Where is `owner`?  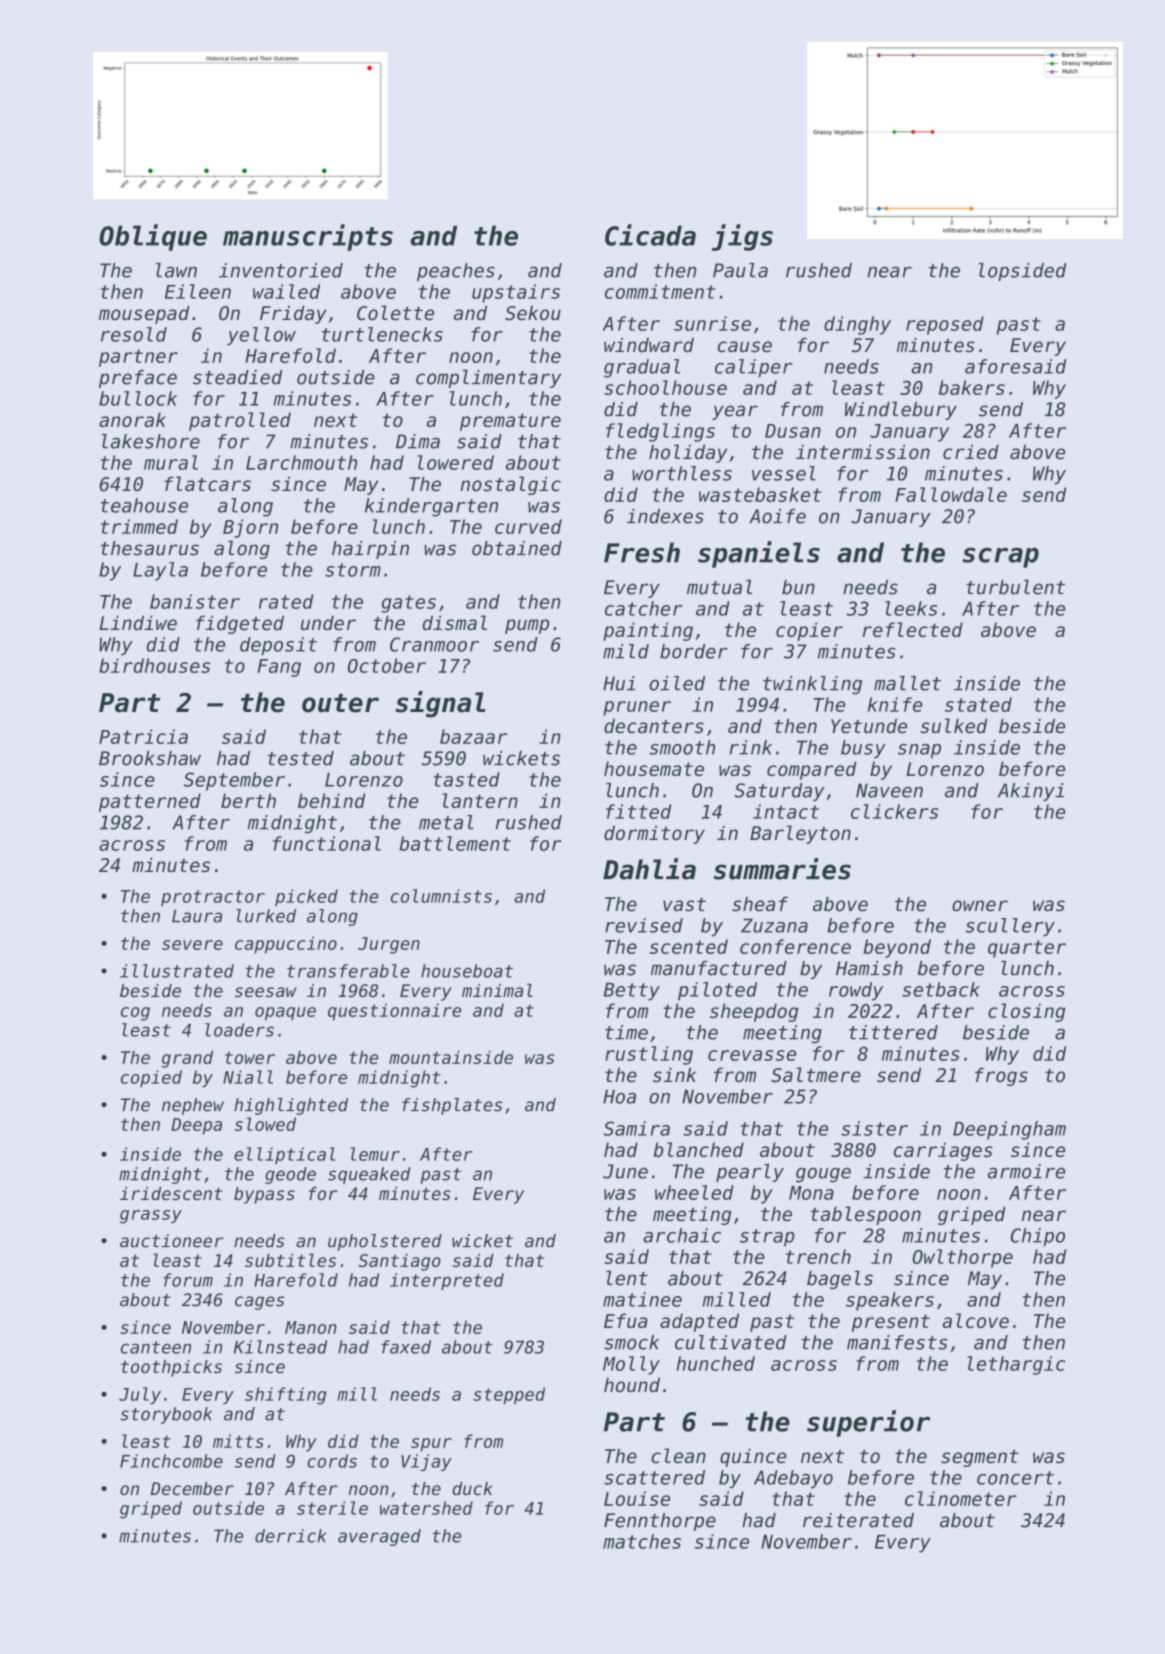
owner is located at coordinates (980, 905).
